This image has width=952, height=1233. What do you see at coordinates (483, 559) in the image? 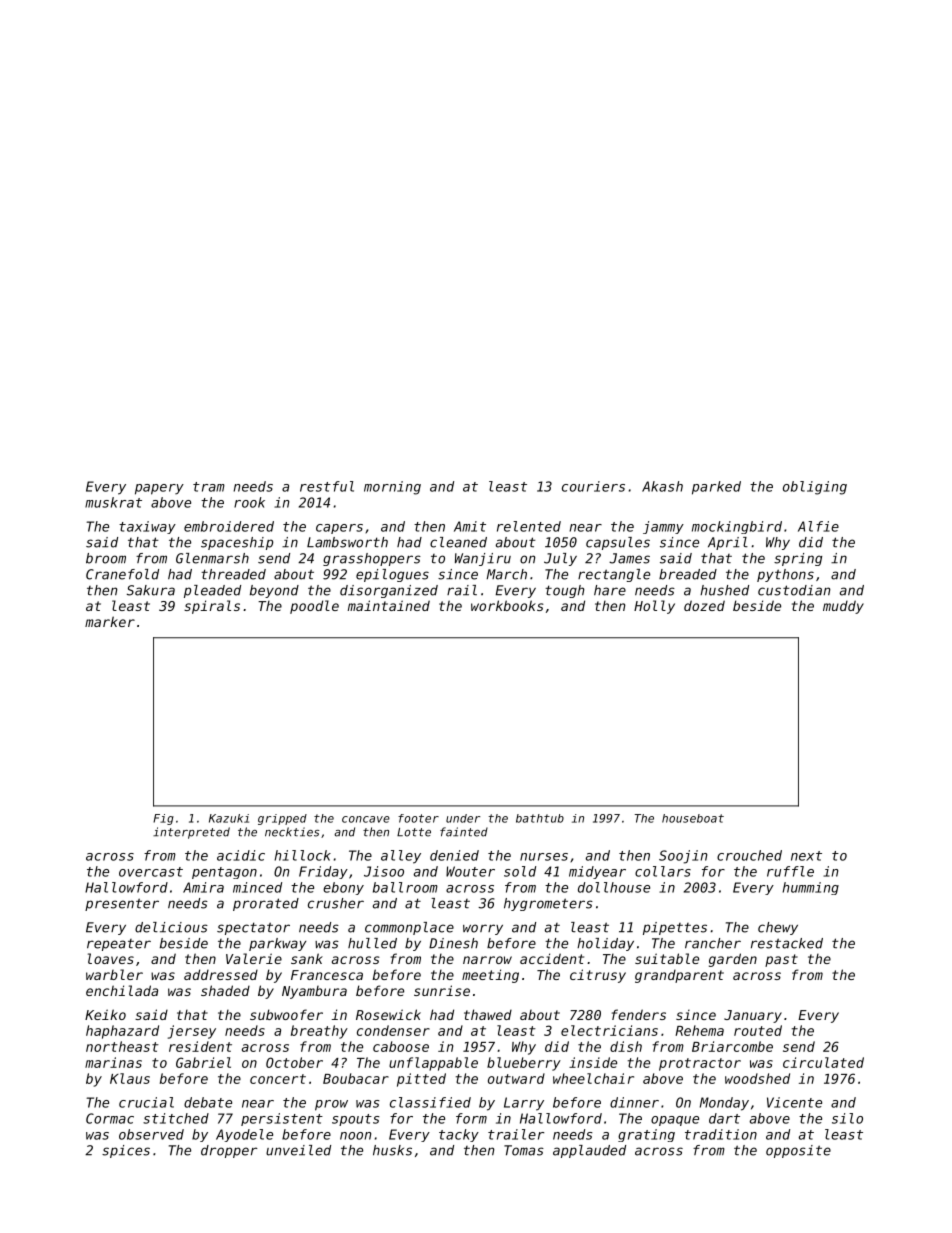
I see `Wanjiru` at bounding box center [483, 559].
